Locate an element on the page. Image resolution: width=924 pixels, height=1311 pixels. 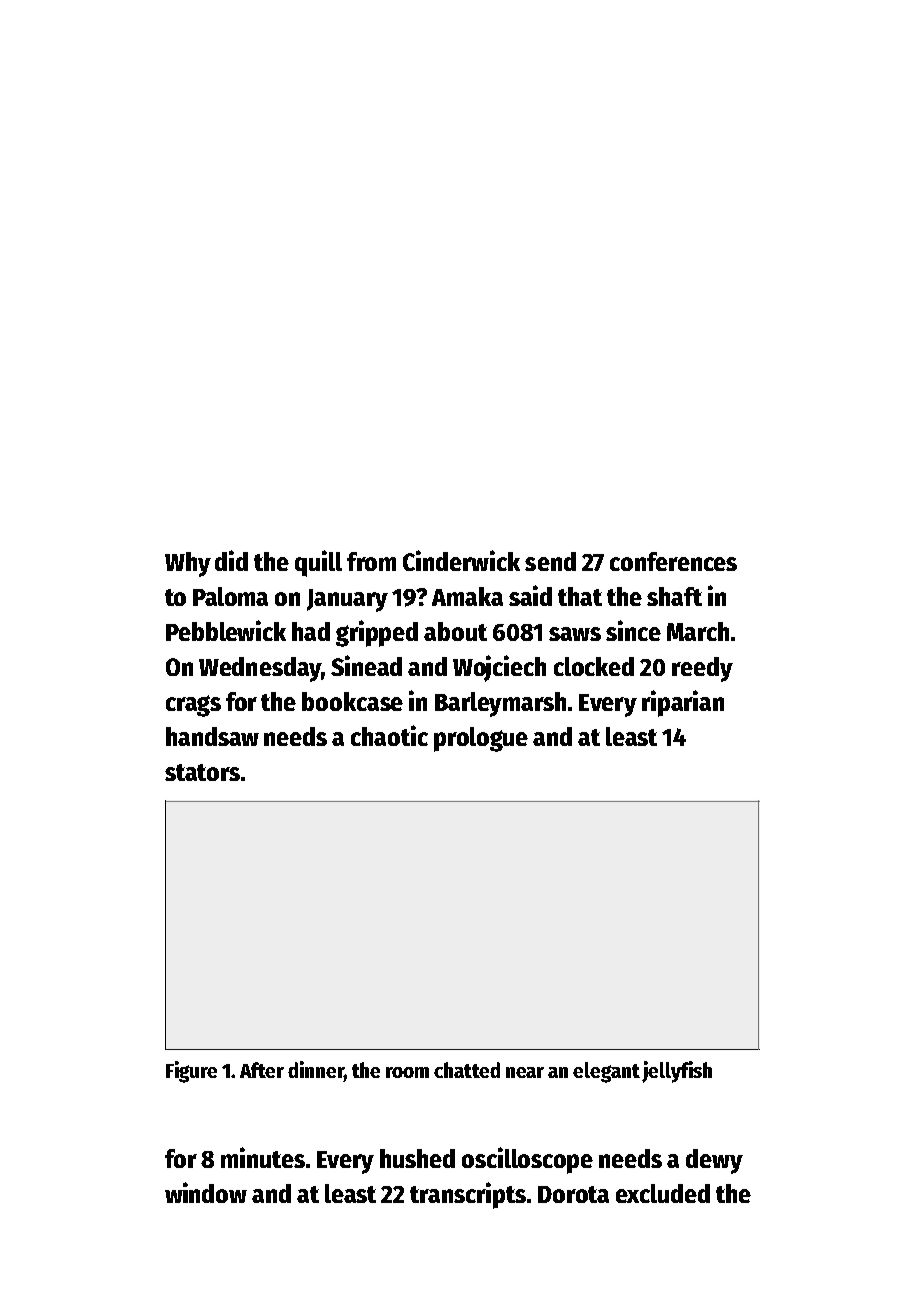
room is located at coordinates (407, 1072).
